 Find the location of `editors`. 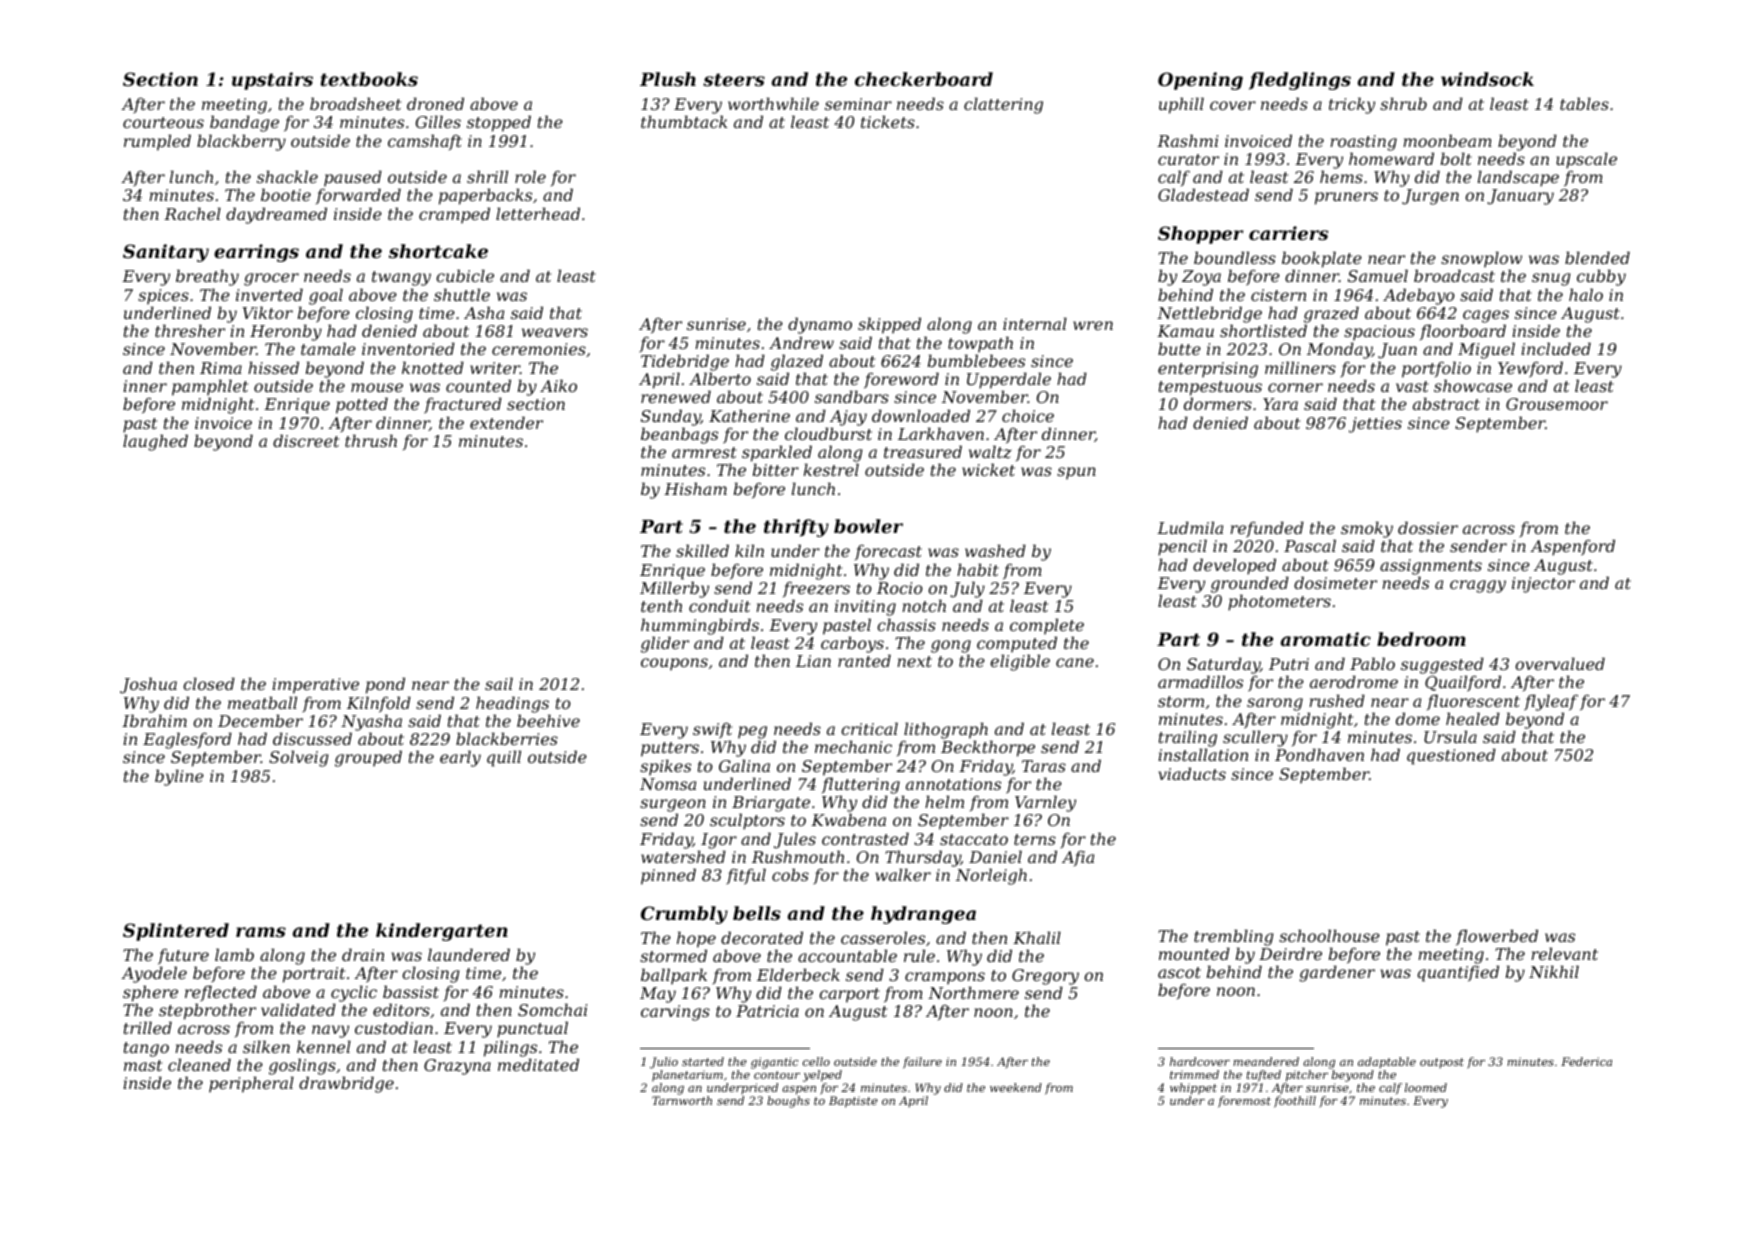

editors is located at coordinates (401, 1009).
